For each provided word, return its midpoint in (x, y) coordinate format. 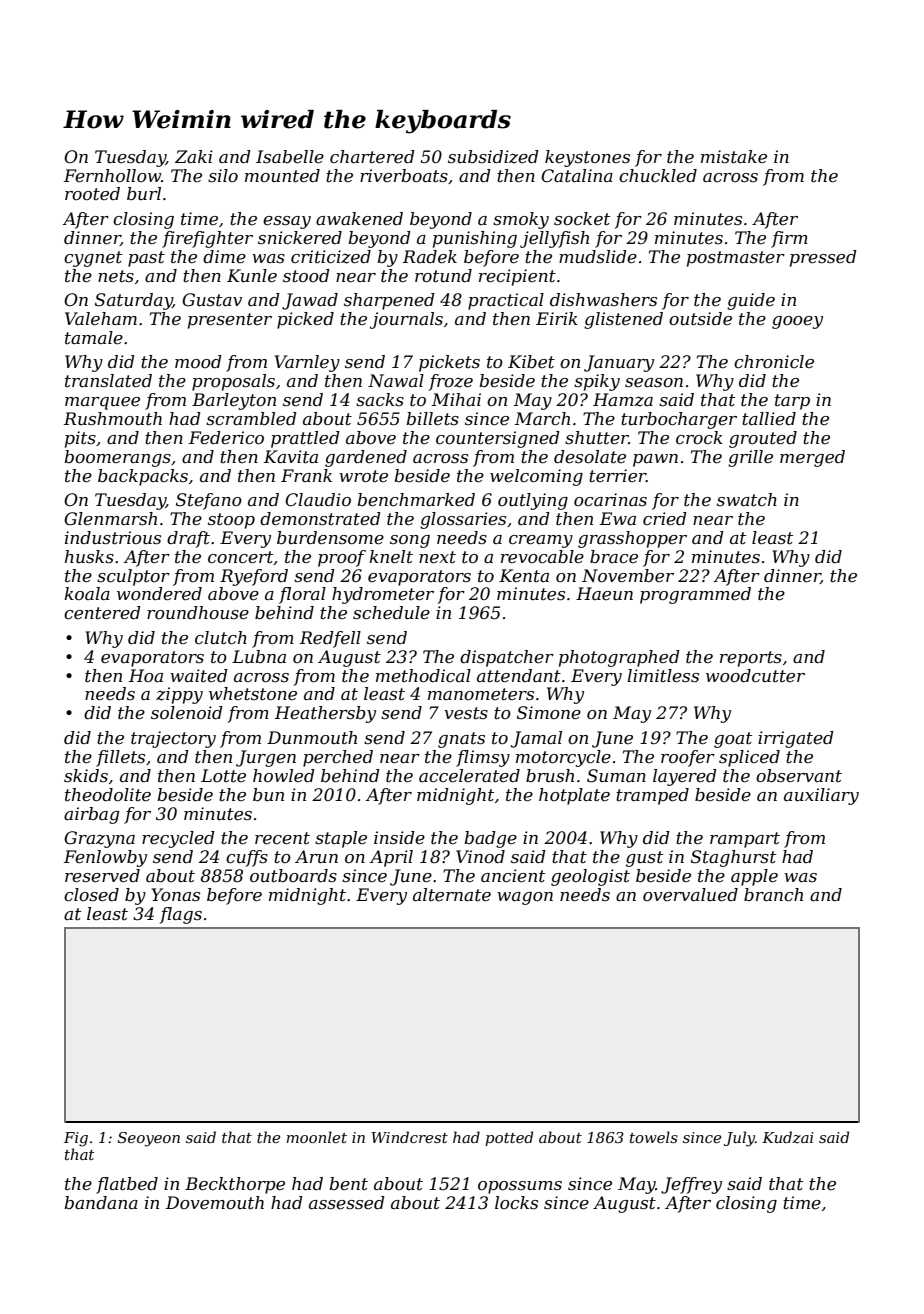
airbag (91, 815)
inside (399, 838)
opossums (520, 1187)
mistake (734, 157)
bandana (101, 1202)
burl (144, 193)
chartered (372, 157)
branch (773, 894)
